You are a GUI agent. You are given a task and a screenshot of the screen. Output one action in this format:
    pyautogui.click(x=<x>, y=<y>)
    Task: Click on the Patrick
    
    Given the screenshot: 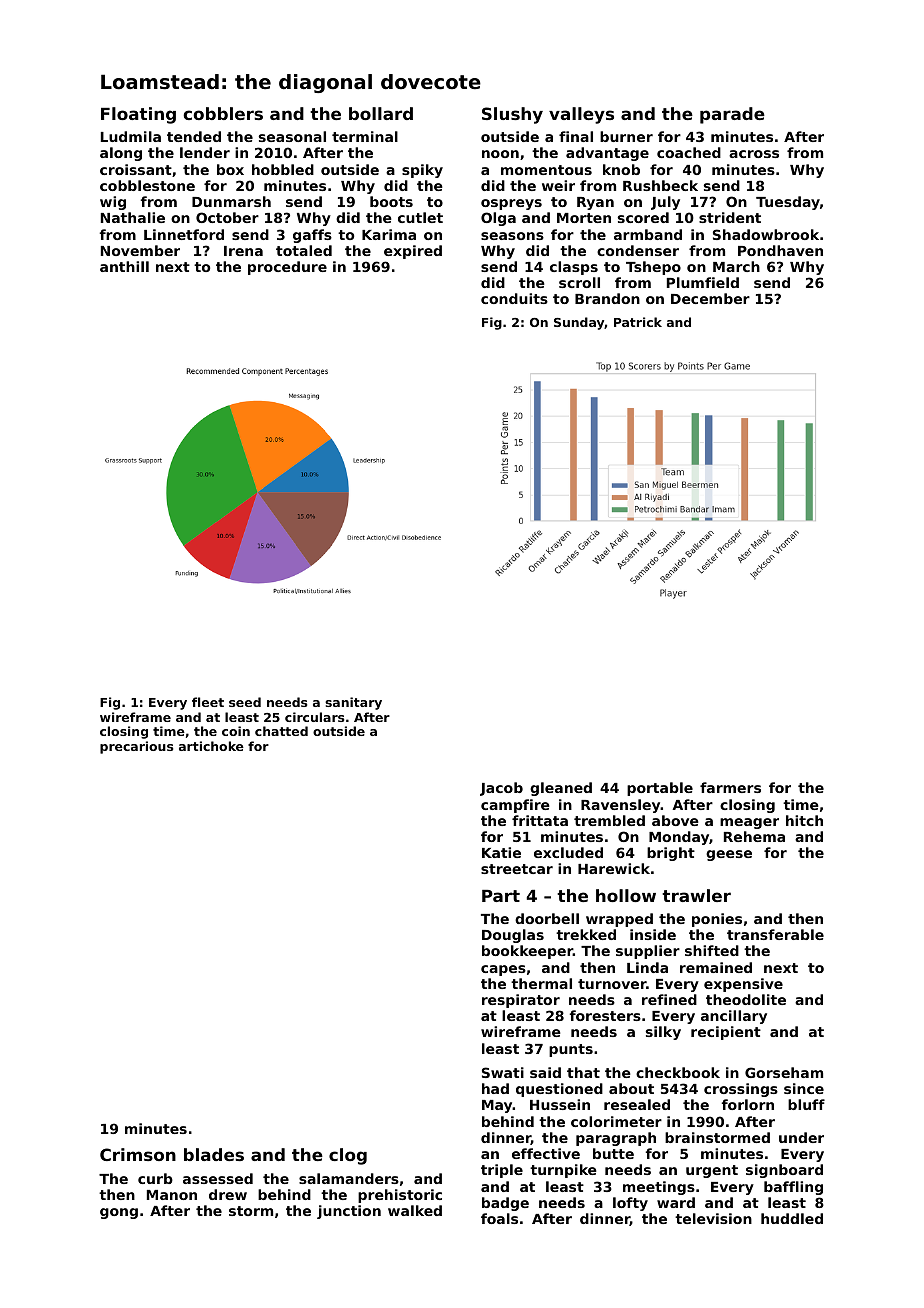 What is the action you would take?
    pyautogui.click(x=638, y=322)
